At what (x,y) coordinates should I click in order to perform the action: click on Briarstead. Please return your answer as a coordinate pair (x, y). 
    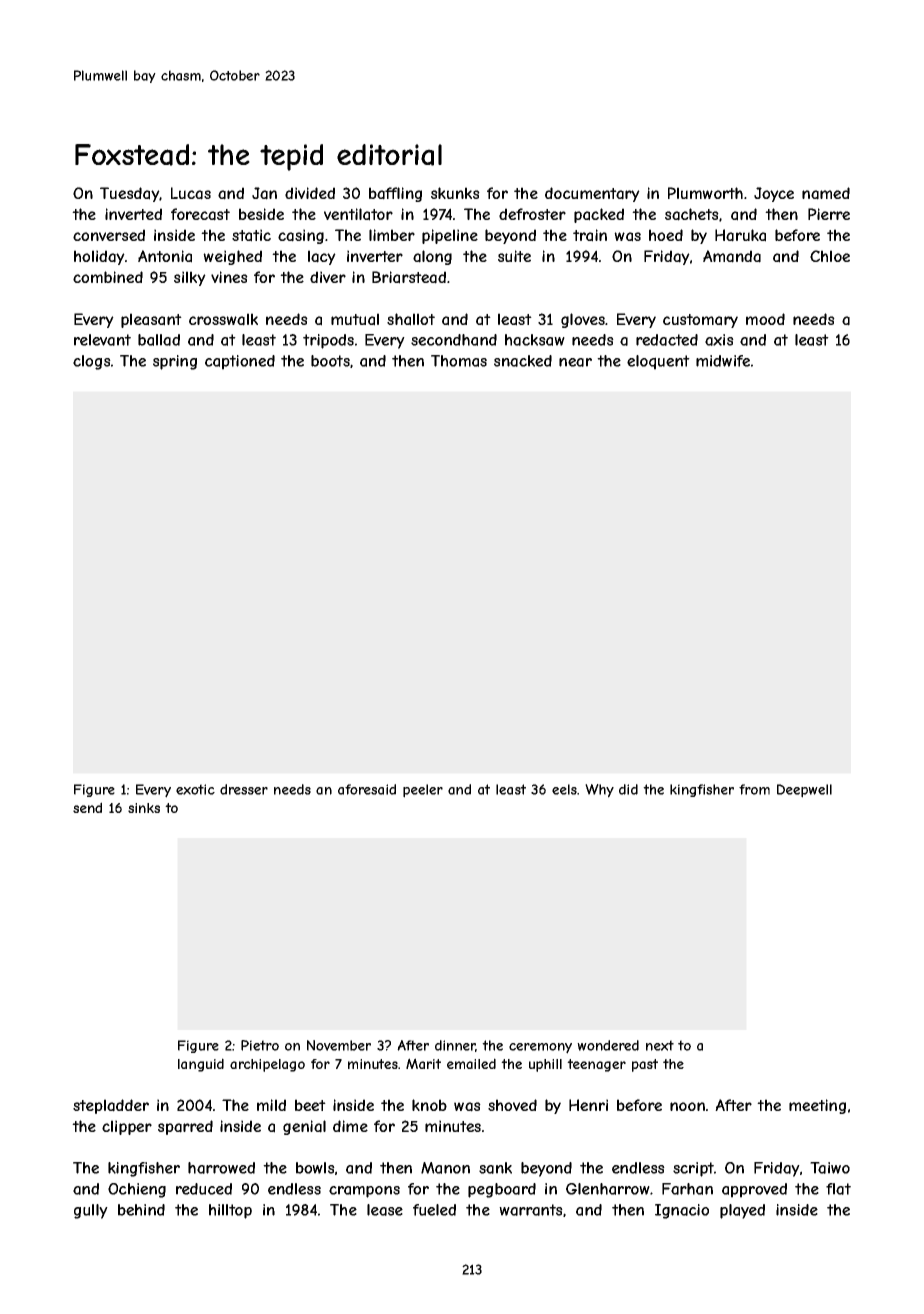
    Looking at the image, I should click on (409, 277).
